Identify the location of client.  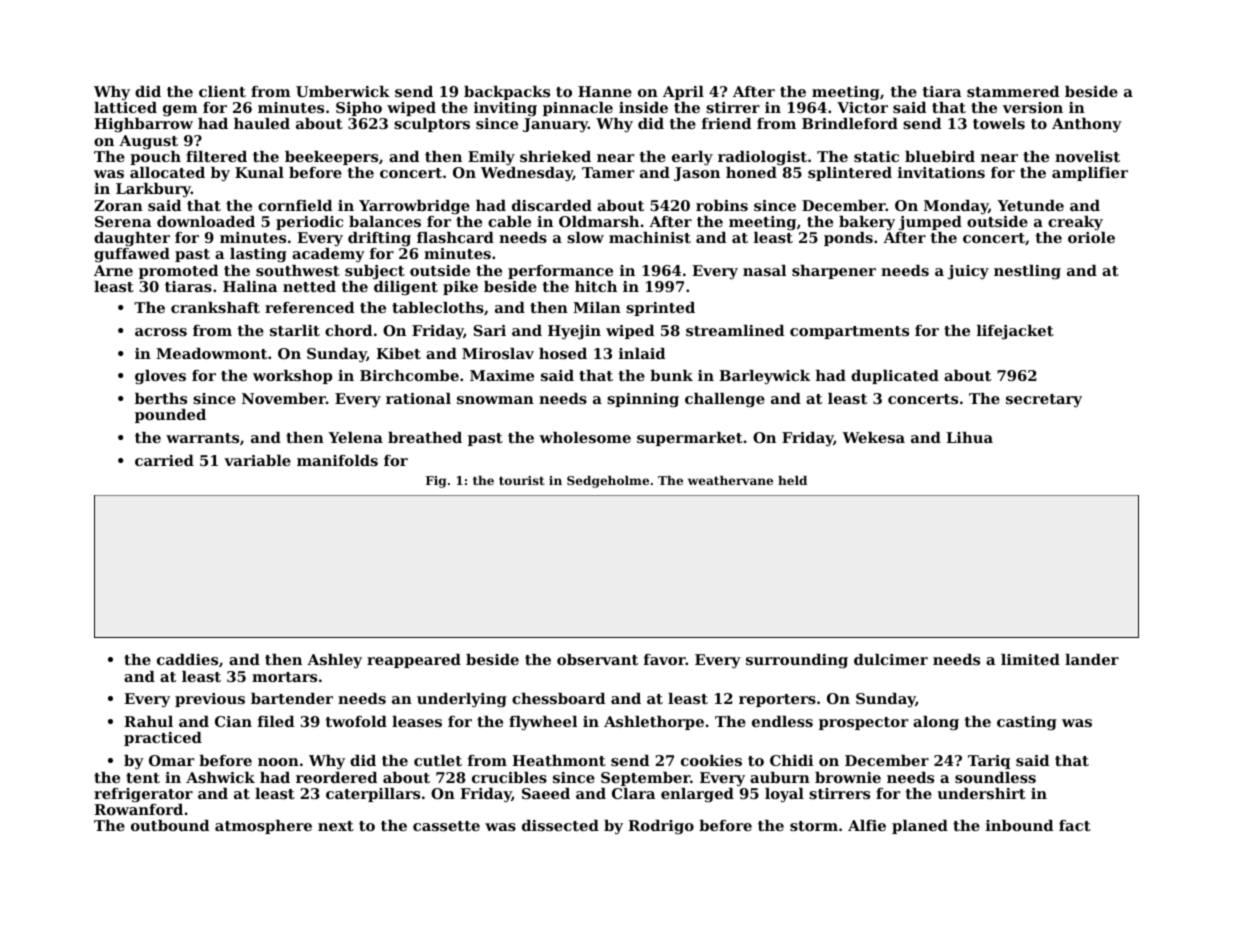
(222, 91).
